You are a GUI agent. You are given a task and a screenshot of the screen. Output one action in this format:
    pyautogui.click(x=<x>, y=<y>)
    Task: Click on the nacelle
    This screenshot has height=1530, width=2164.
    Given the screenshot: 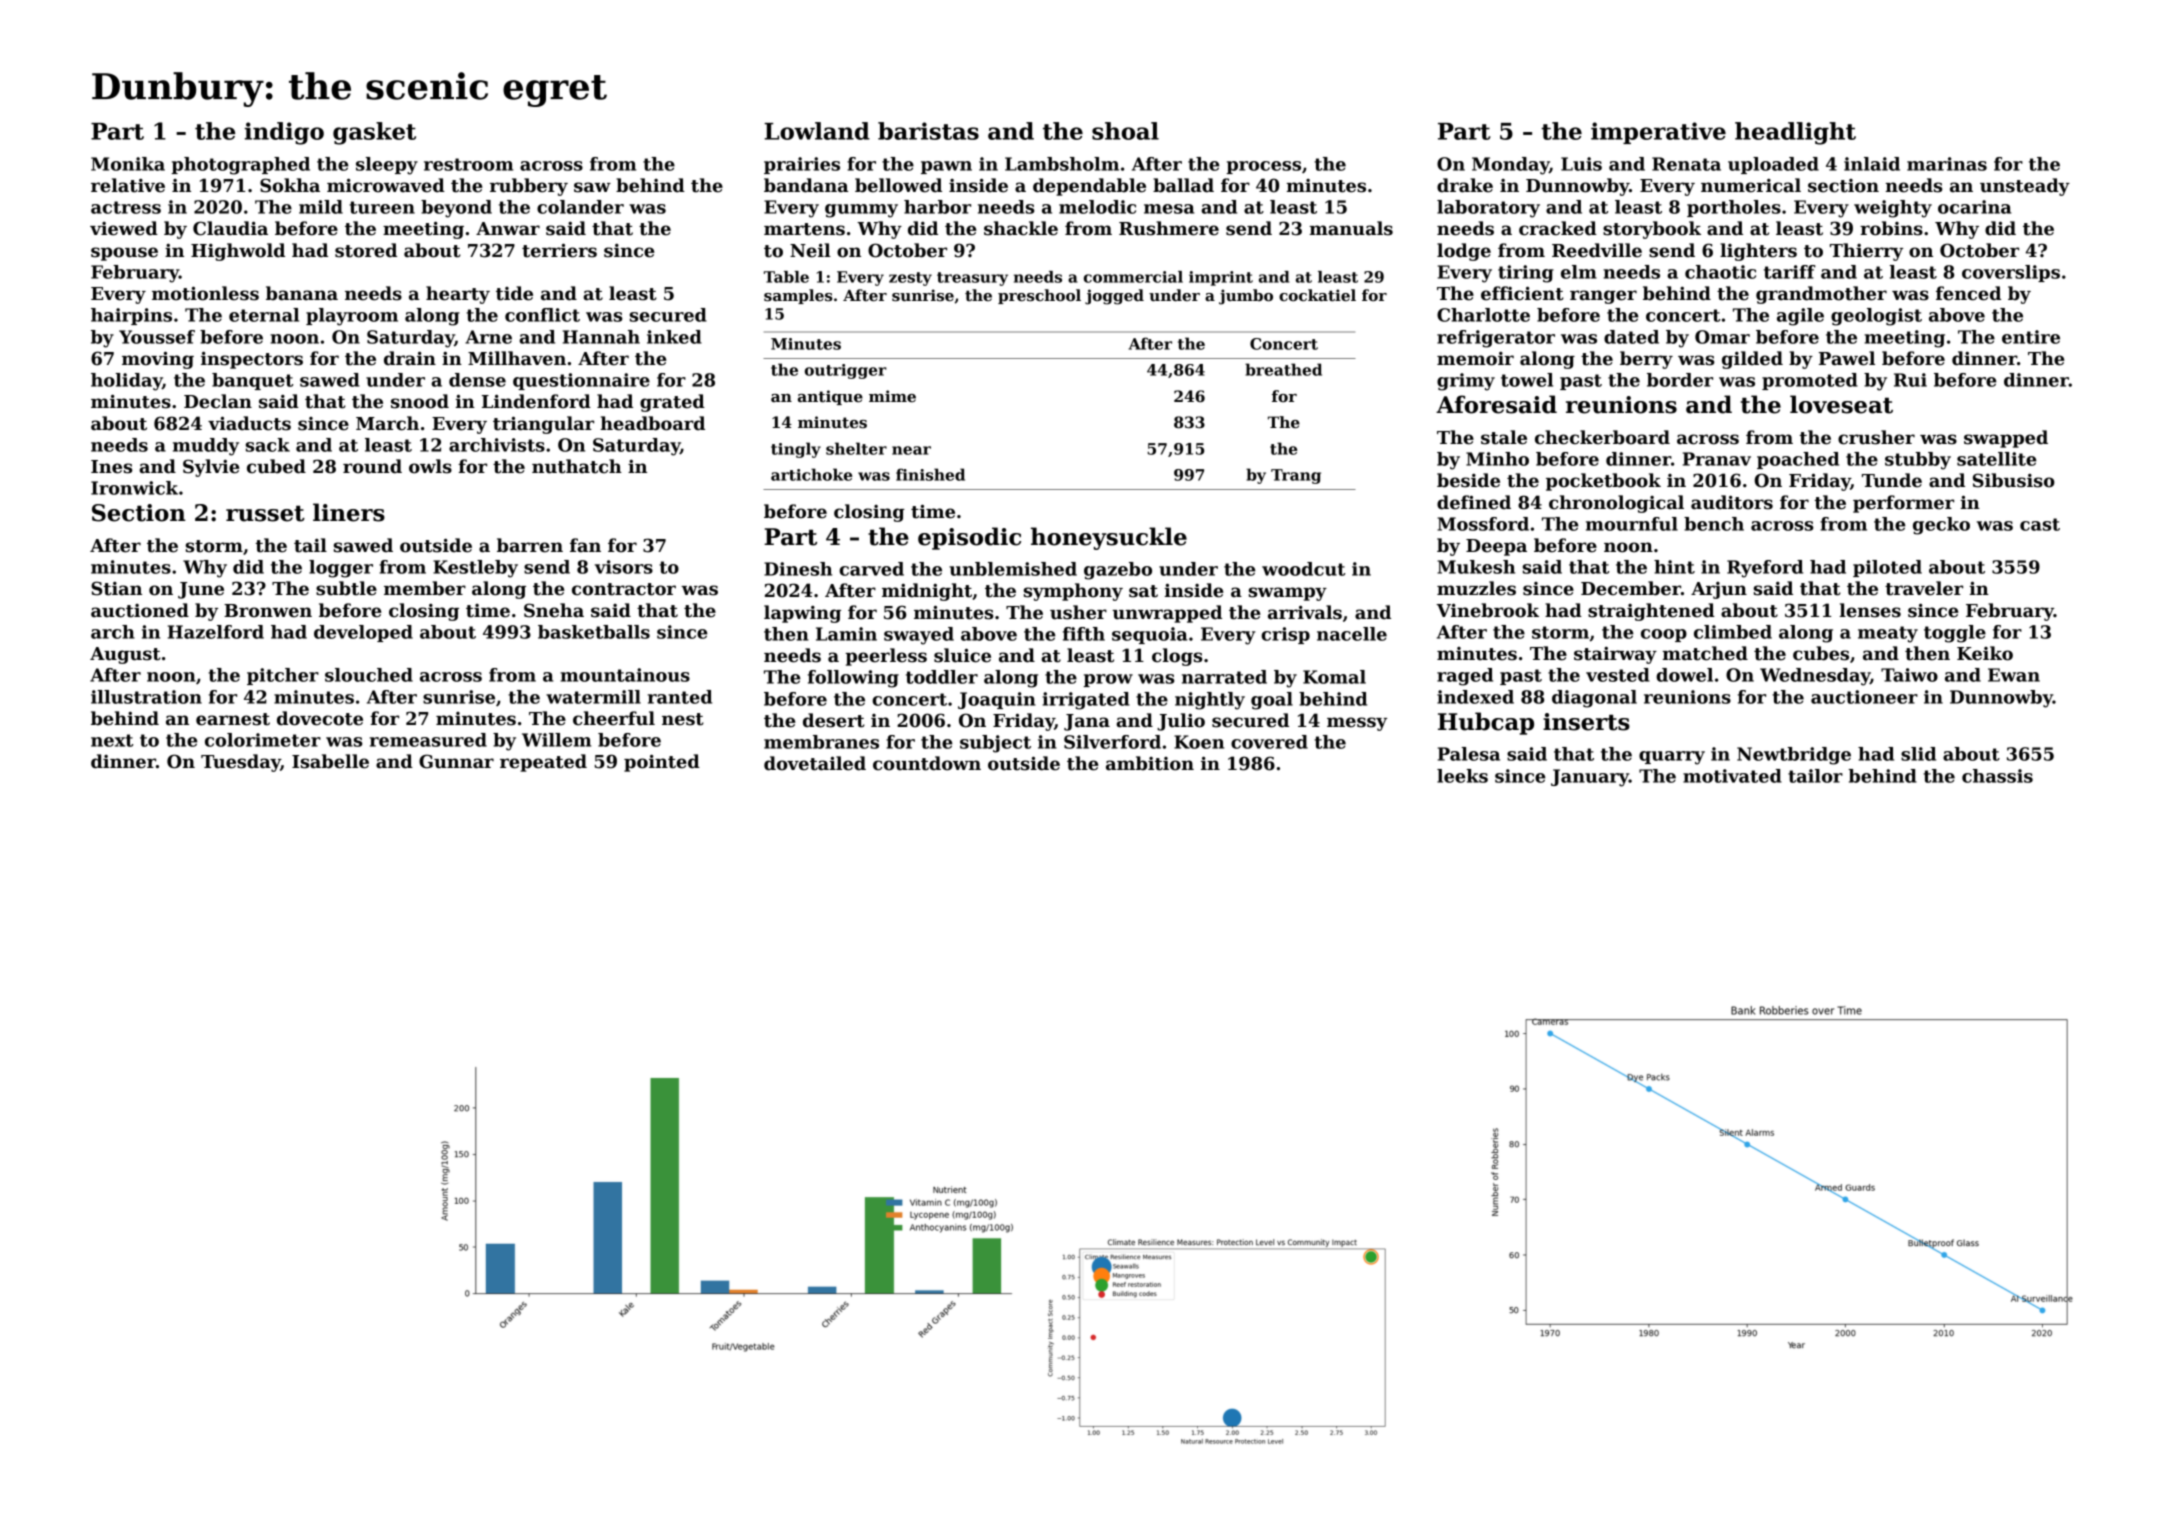 What is the action you would take?
    pyautogui.click(x=1352, y=634)
